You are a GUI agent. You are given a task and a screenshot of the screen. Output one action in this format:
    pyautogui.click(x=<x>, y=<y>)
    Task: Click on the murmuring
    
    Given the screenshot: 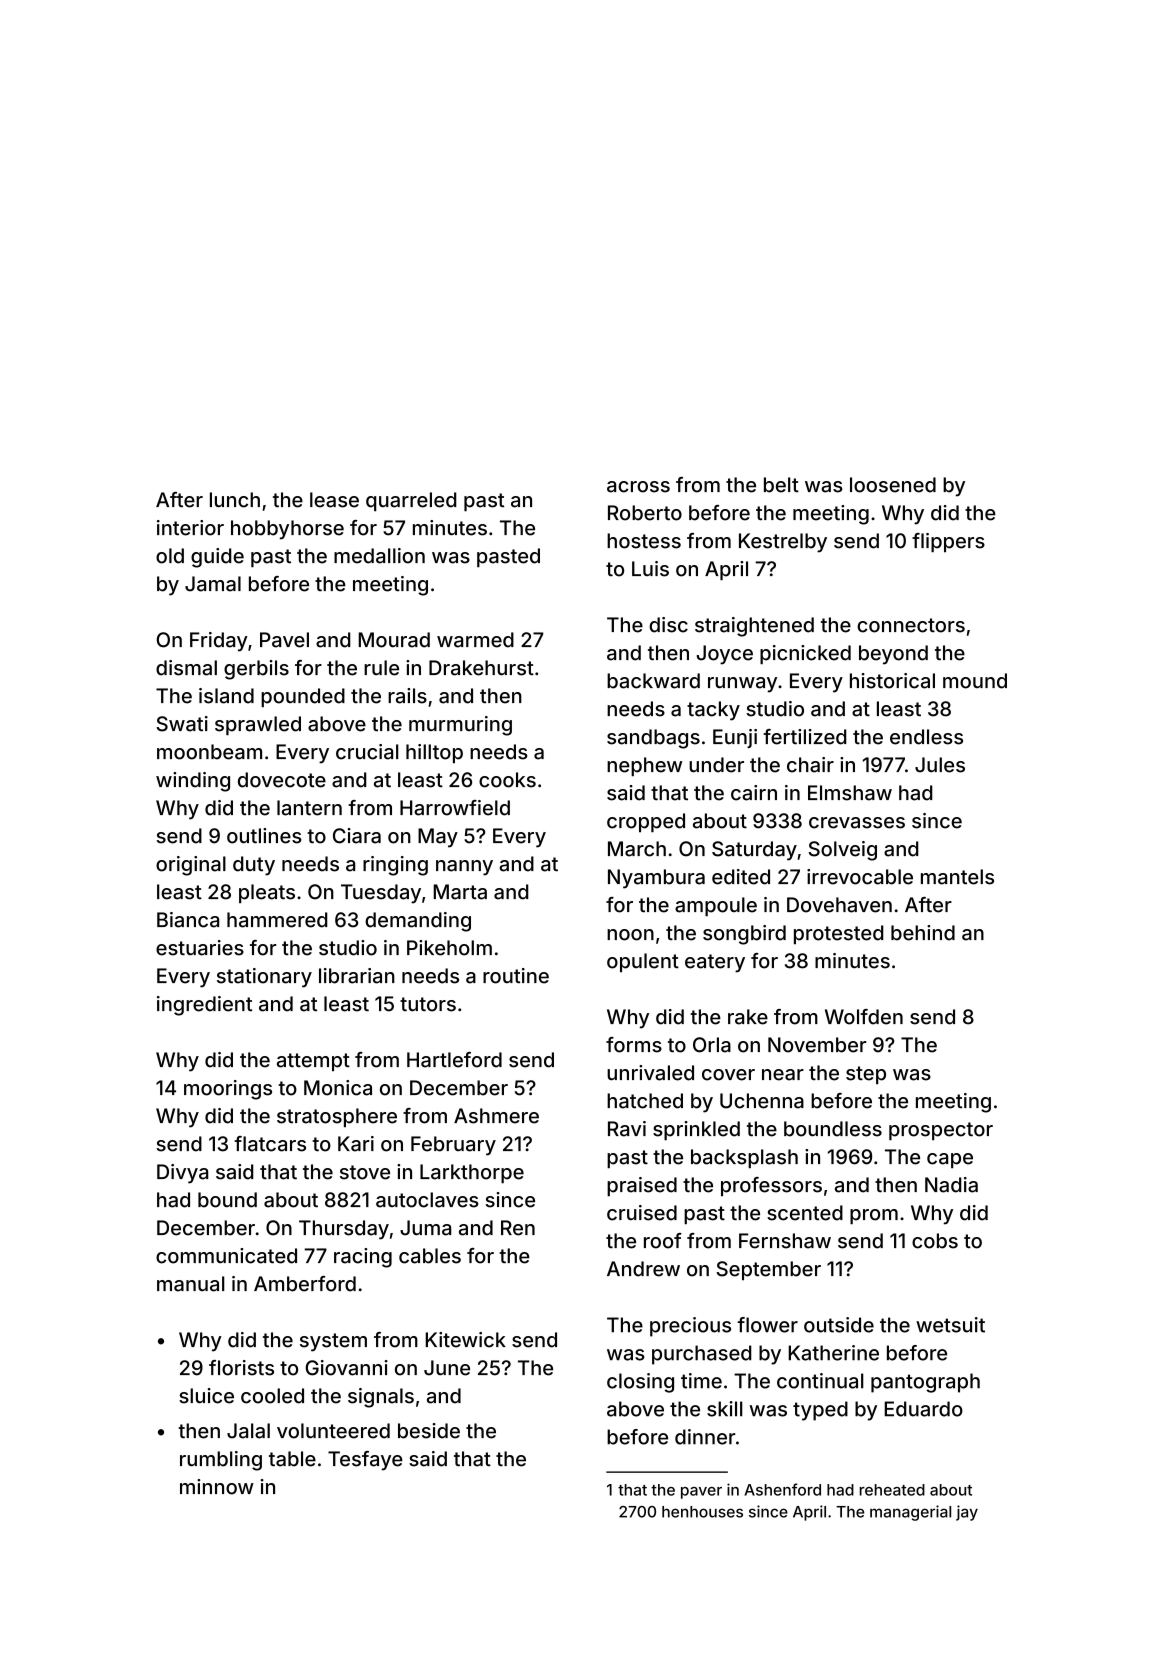 What is the action you would take?
    pyautogui.click(x=460, y=726)
